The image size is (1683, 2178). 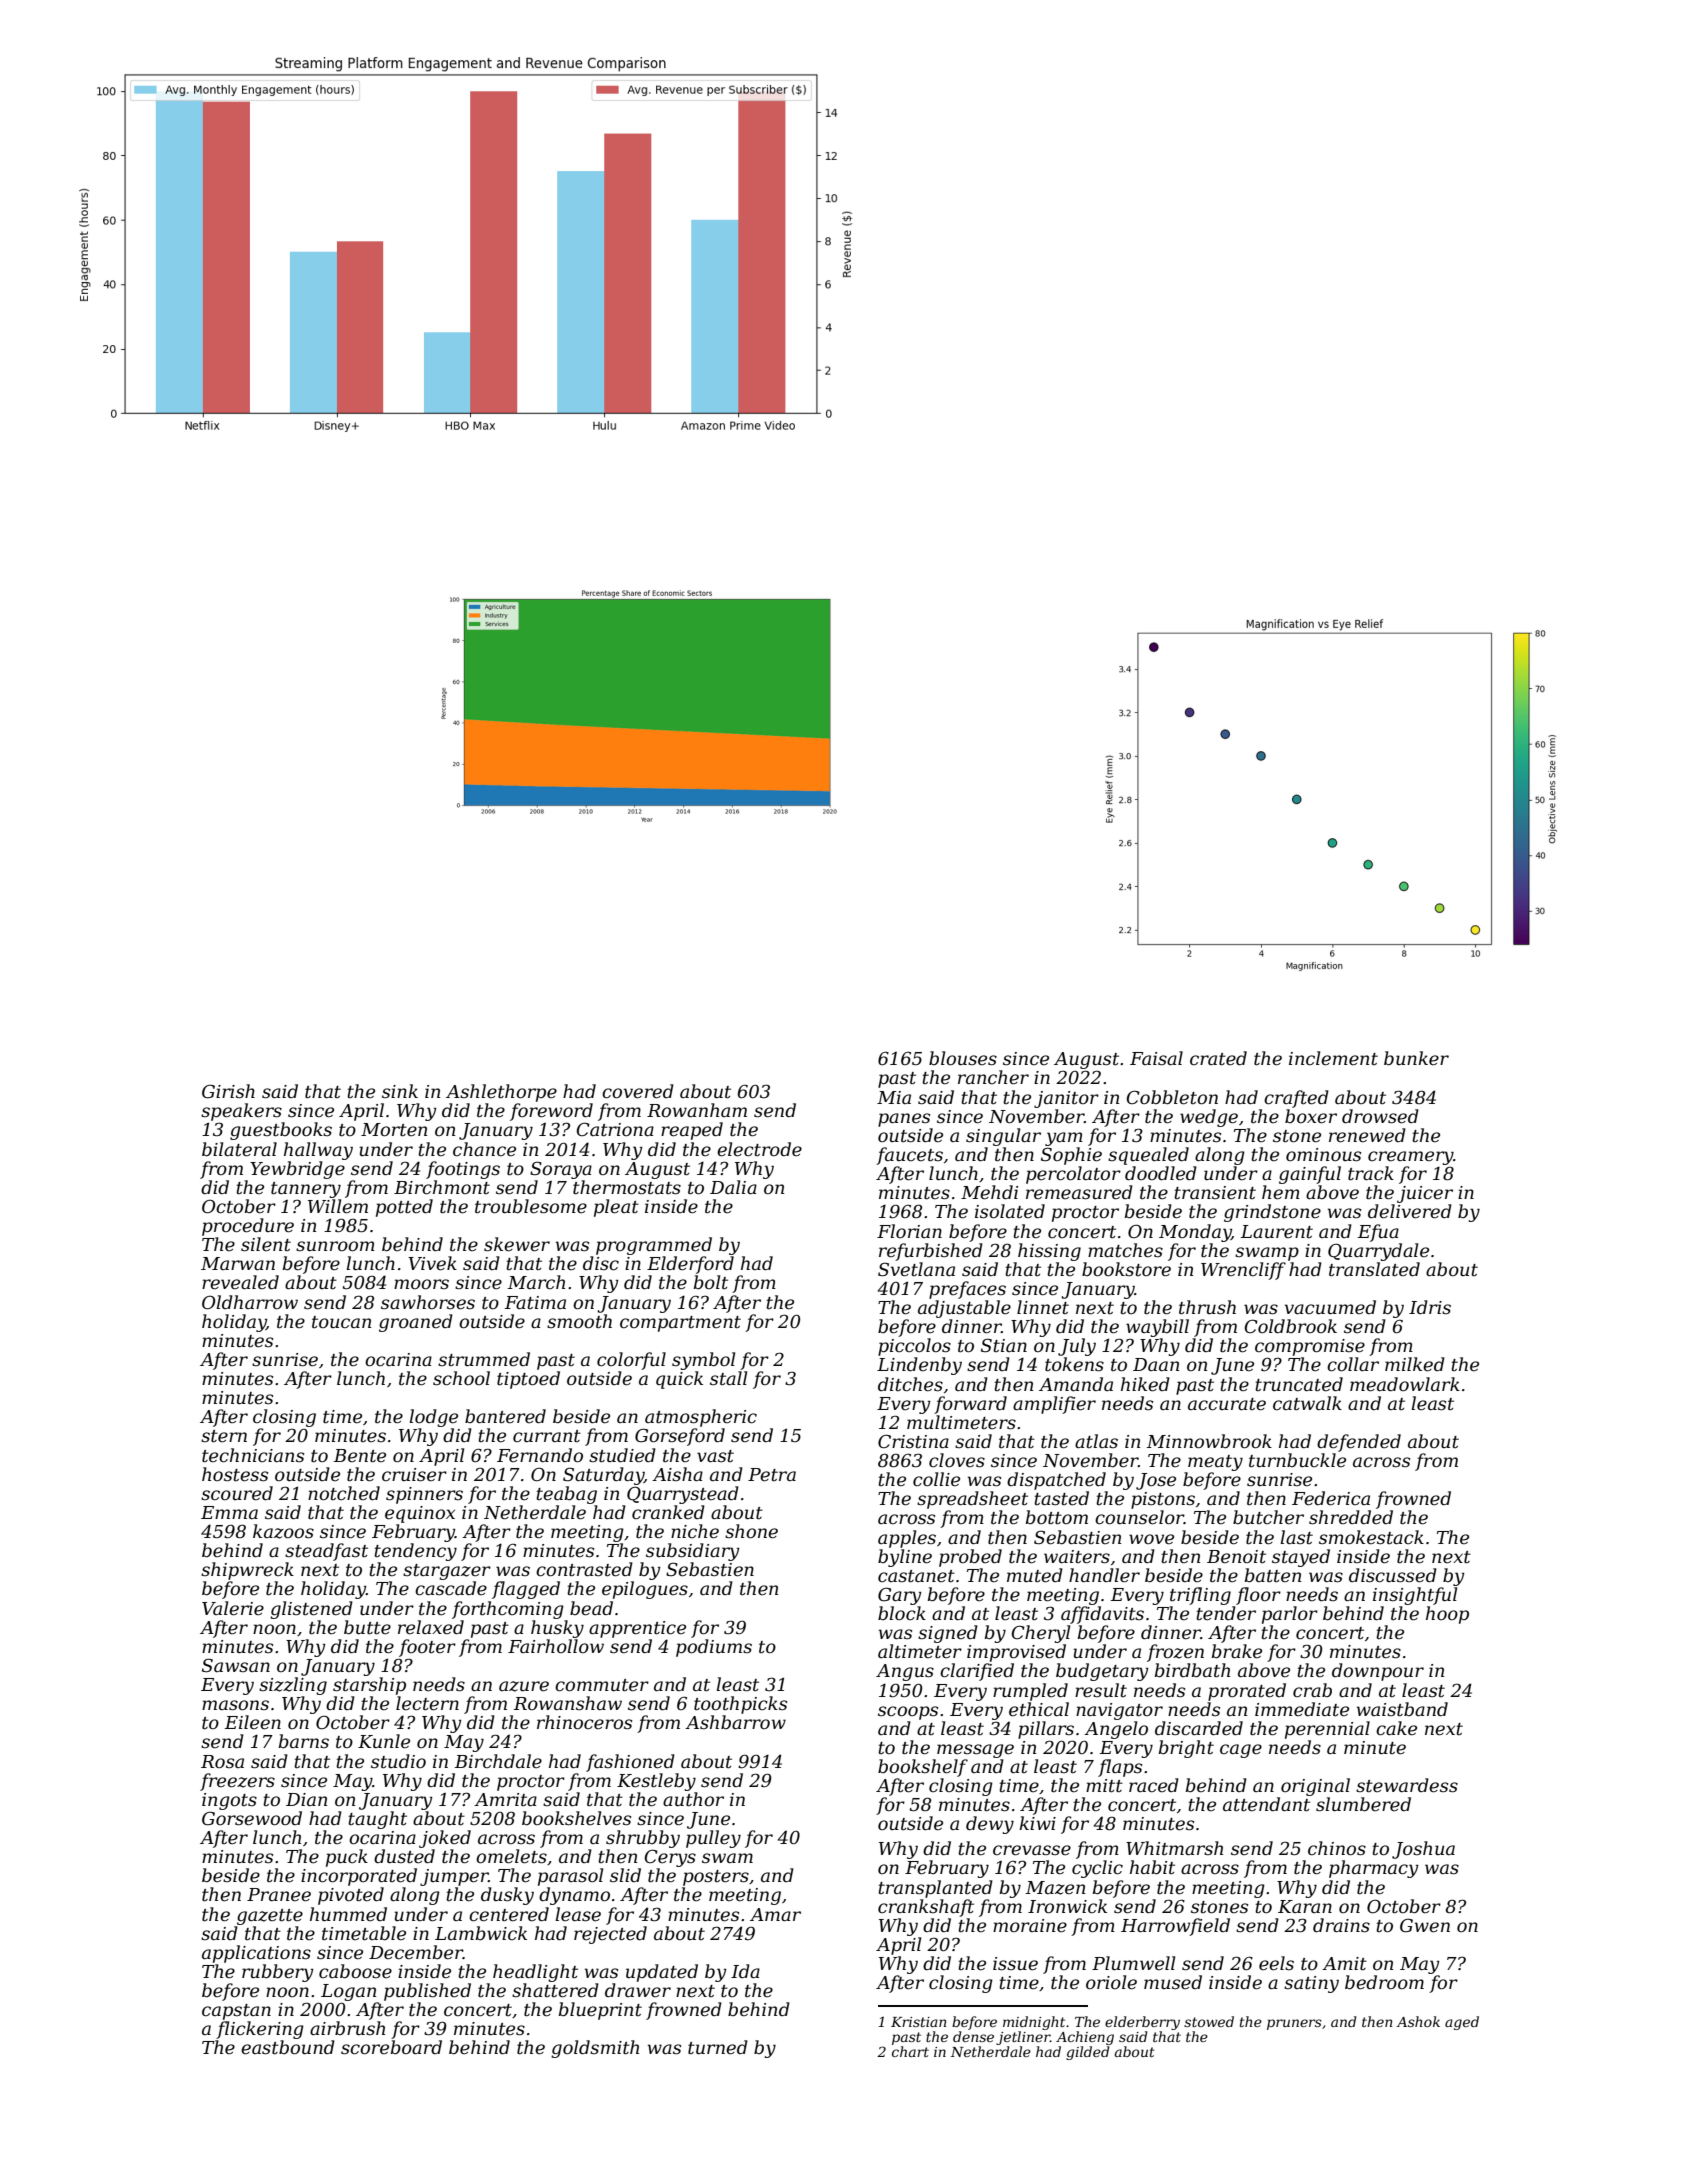 I want to click on Rowanham, so click(x=697, y=1110).
